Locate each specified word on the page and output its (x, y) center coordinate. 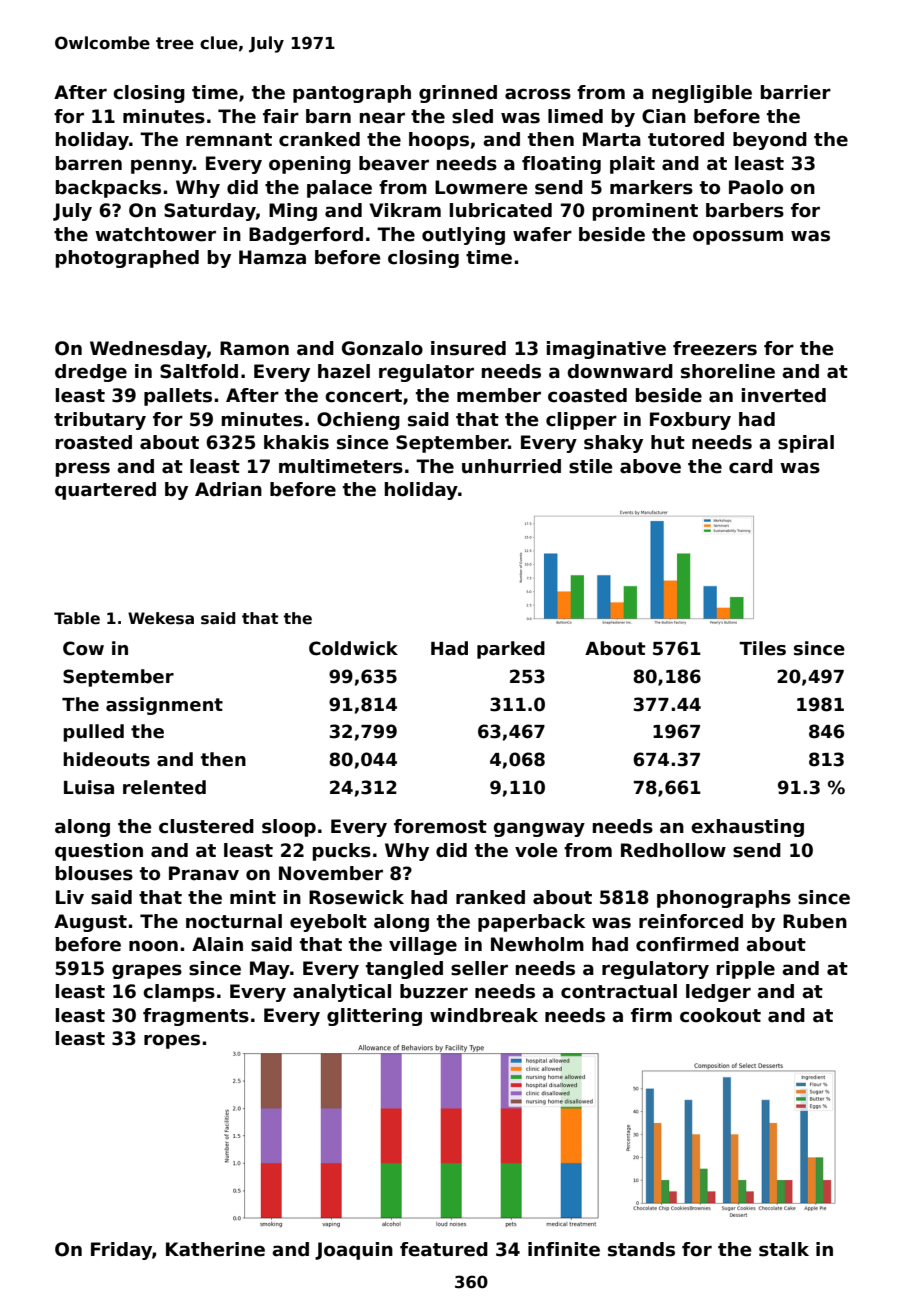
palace (339, 189)
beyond (770, 141)
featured (444, 1249)
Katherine (215, 1249)
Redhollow (673, 850)
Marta (612, 139)
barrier (796, 92)
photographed (127, 259)
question (99, 852)
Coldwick (353, 648)
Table (77, 618)
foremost (440, 826)
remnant (229, 140)
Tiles (762, 648)
